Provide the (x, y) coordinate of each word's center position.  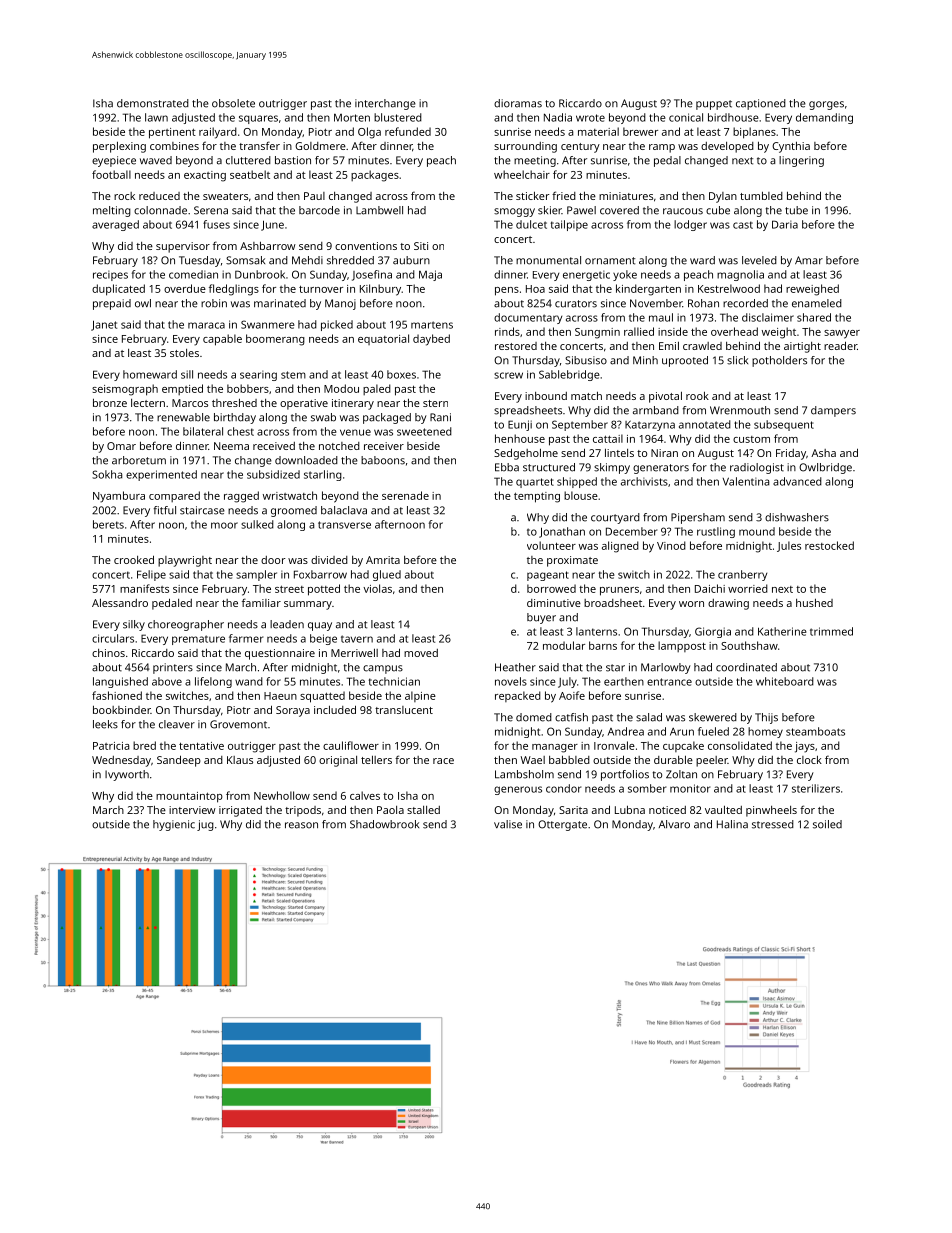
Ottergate (562, 825)
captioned (761, 104)
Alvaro (674, 824)
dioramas (518, 103)
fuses (216, 224)
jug (205, 825)
